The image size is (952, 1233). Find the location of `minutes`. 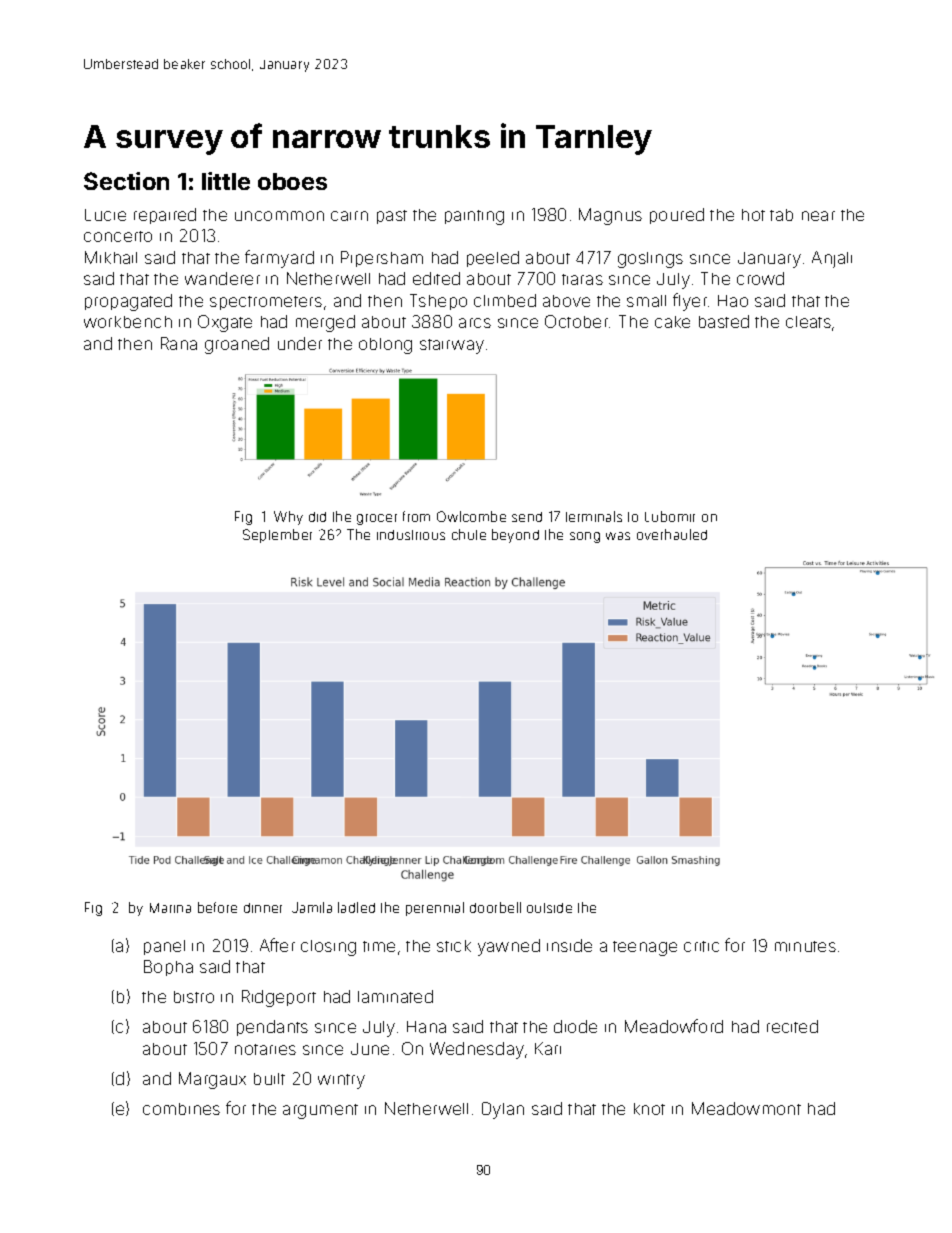

minutes is located at coordinates (805, 946).
